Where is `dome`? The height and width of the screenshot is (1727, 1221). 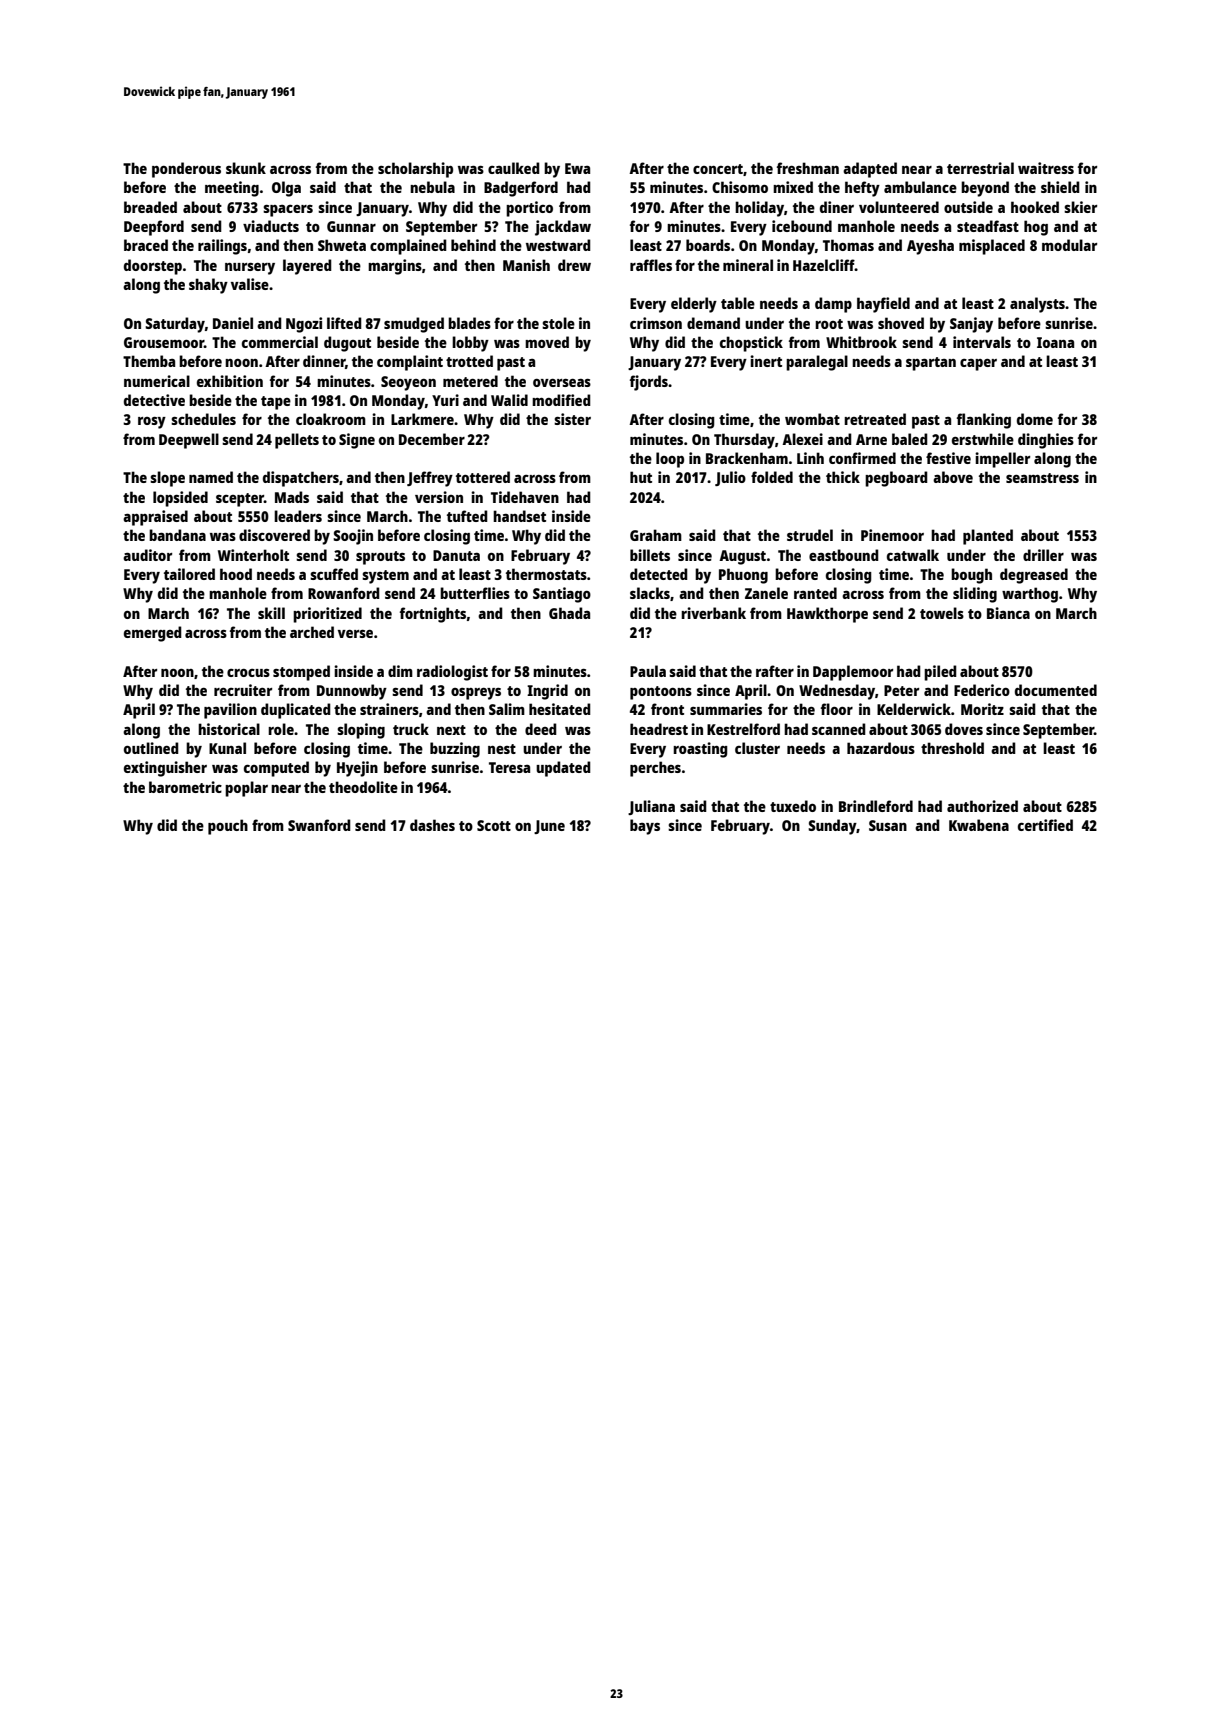
dome is located at coordinates (1035, 419).
